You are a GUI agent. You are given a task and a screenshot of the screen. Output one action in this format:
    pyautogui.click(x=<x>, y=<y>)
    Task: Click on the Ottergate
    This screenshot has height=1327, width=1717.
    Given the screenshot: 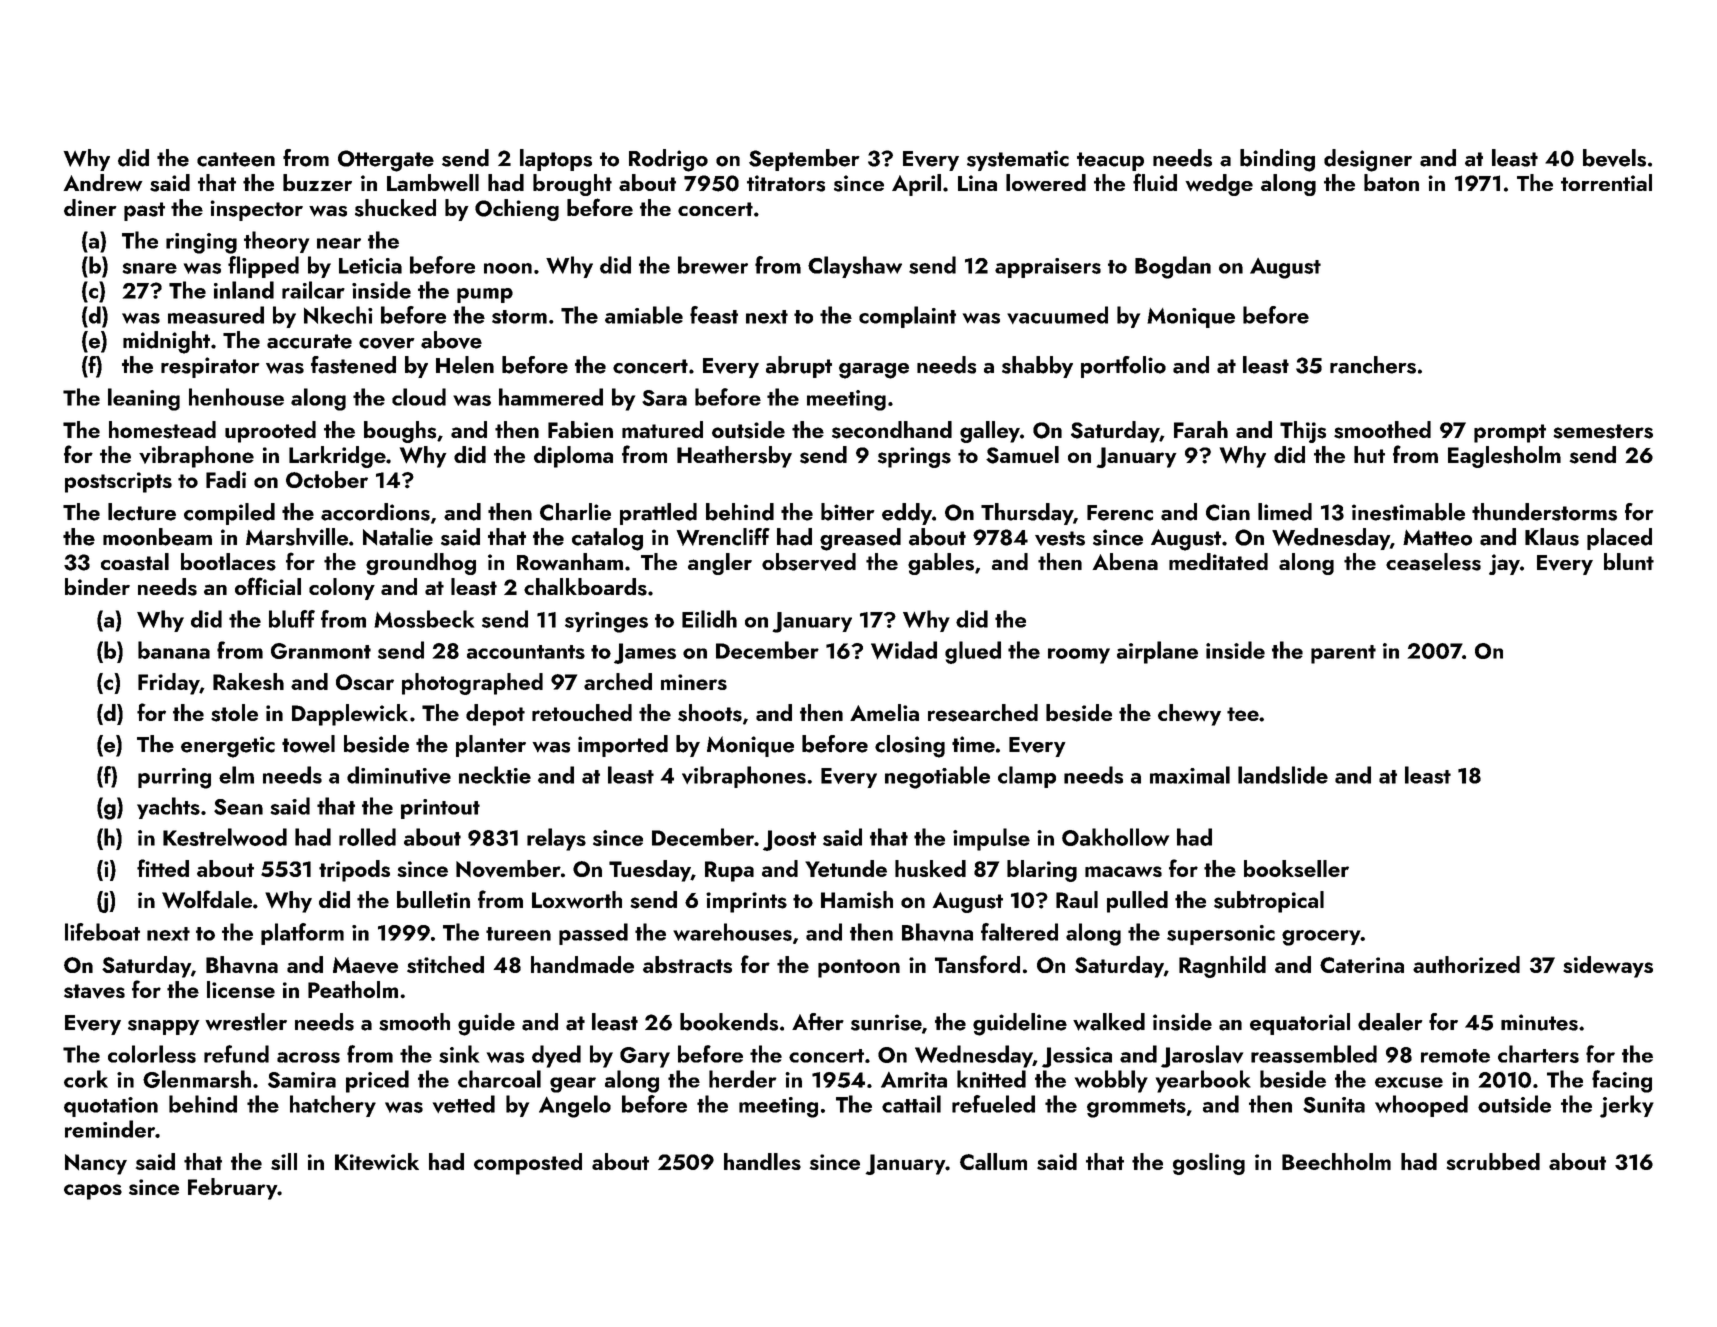 What is the action you would take?
    pyautogui.click(x=386, y=161)
